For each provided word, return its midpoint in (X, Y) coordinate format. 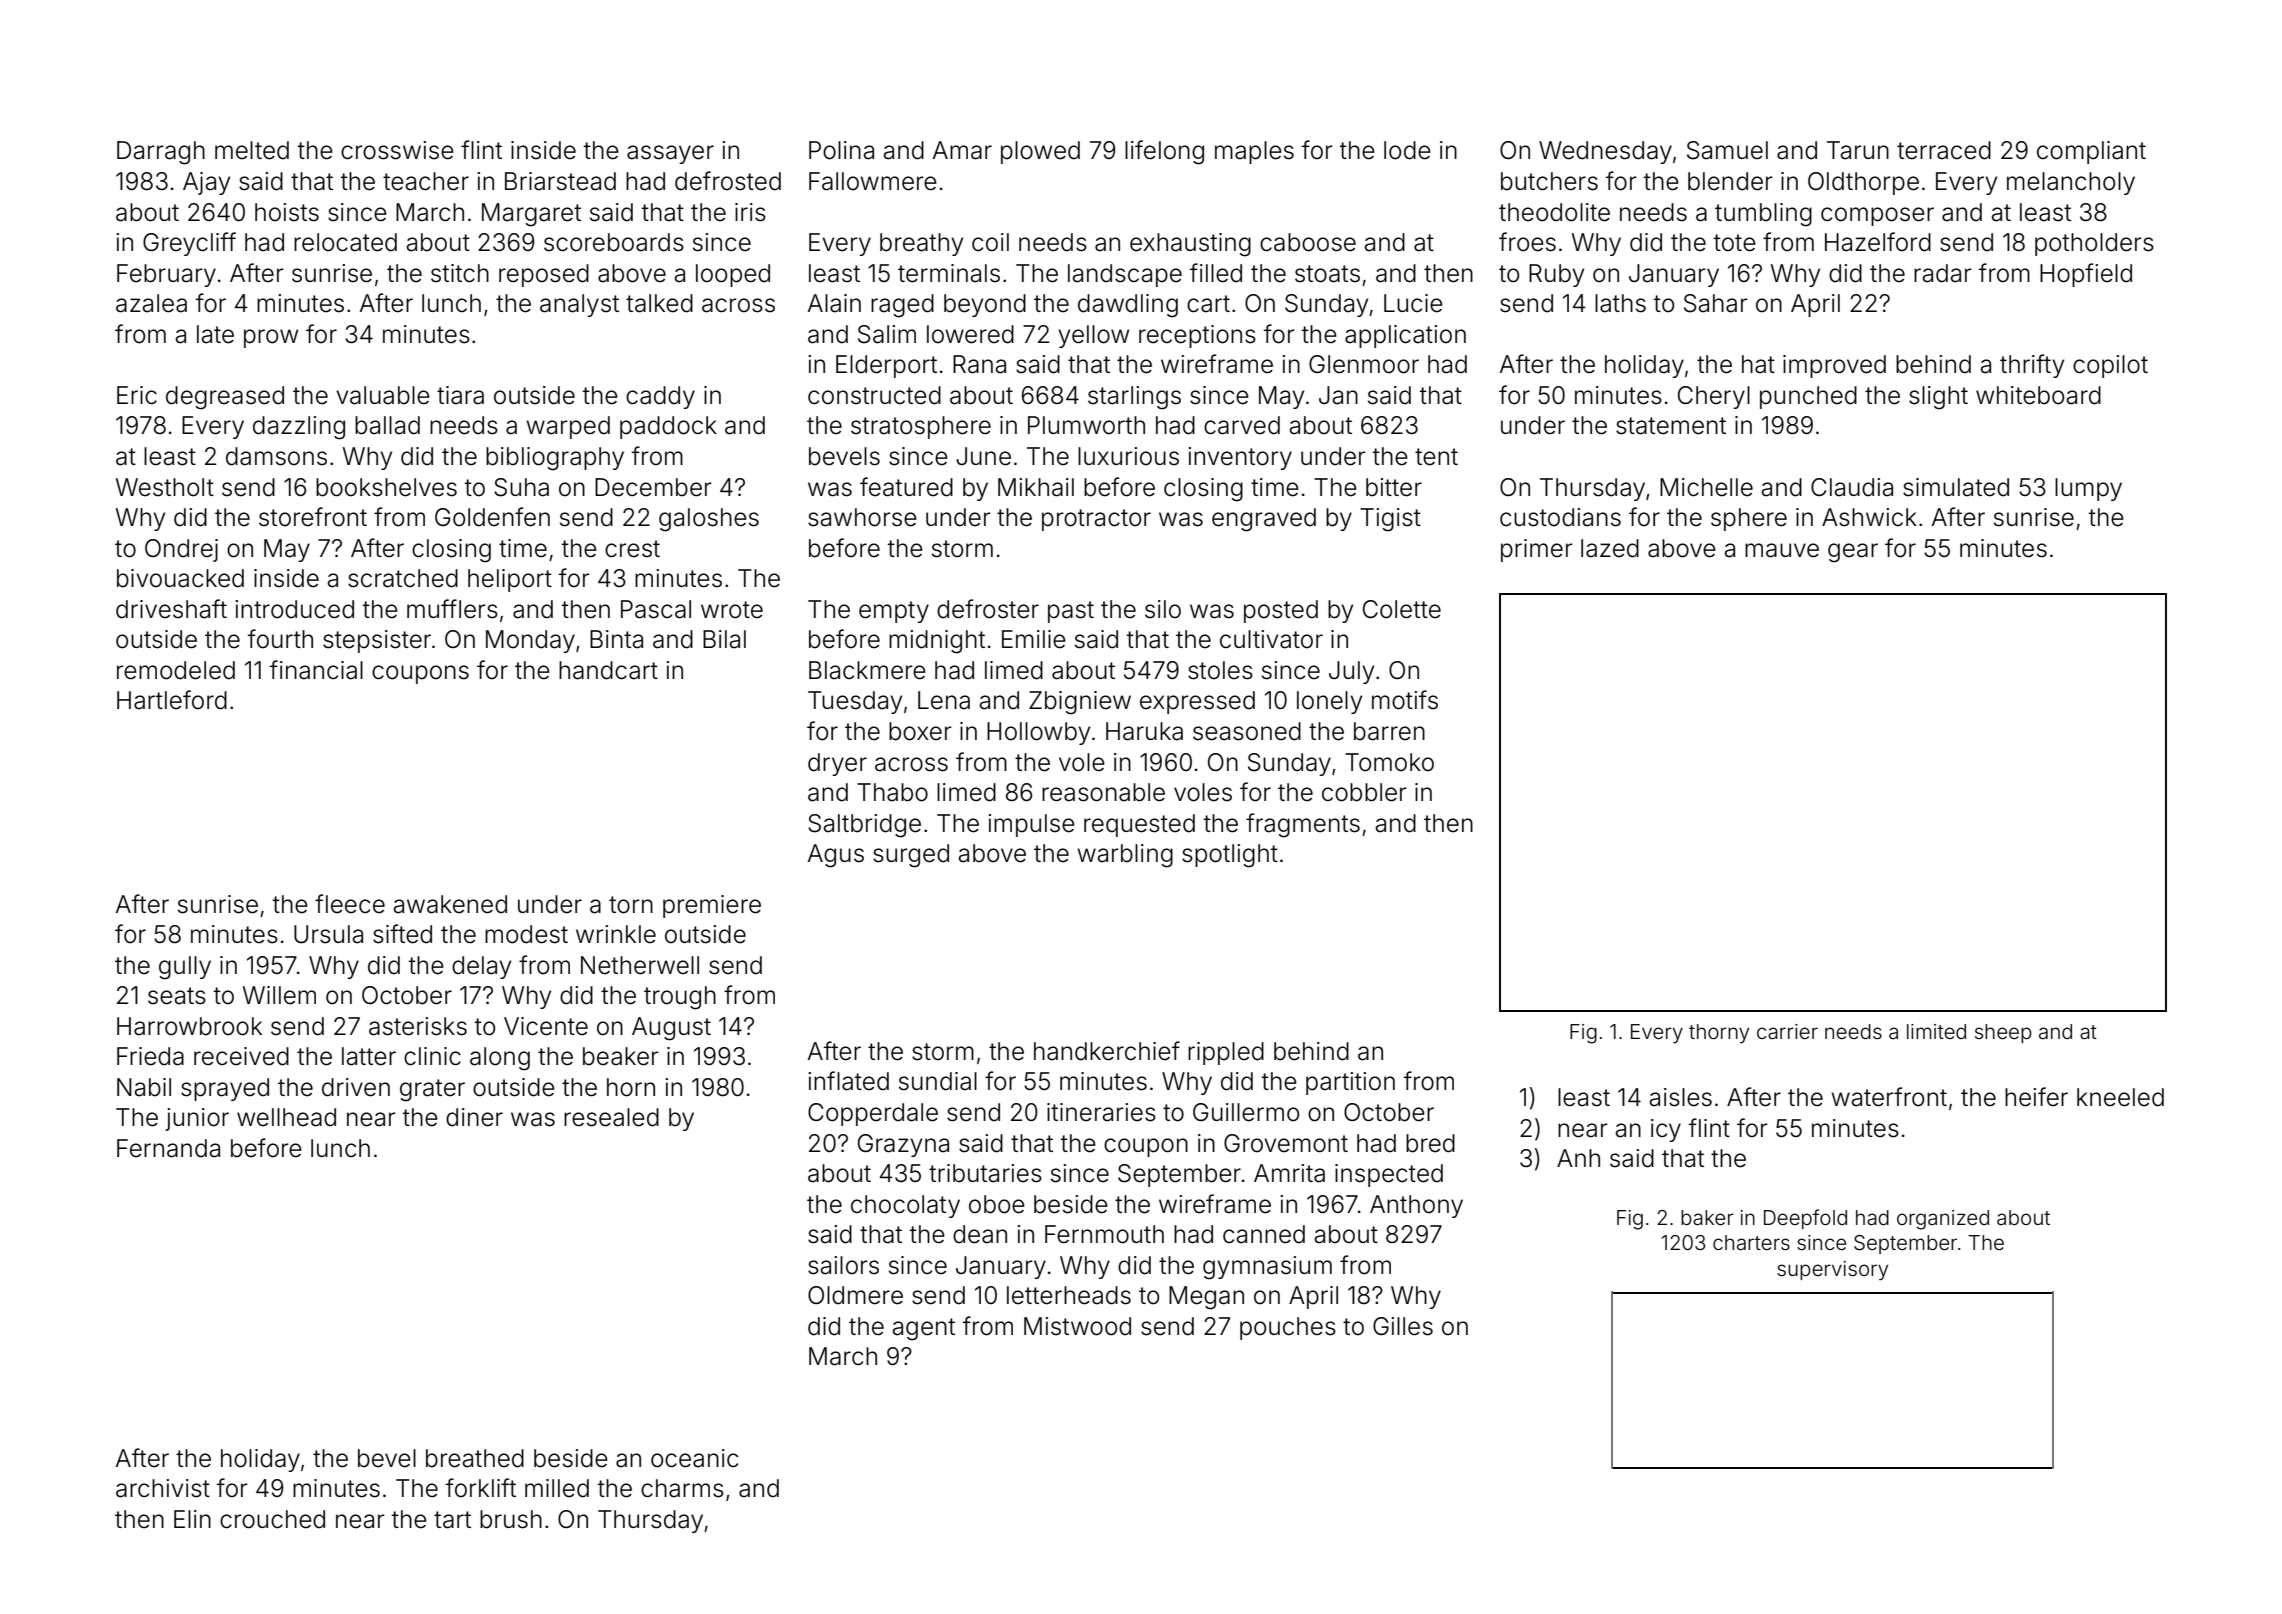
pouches (1288, 1328)
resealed (611, 1117)
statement (1671, 426)
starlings (1134, 398)
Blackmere (867, 670)
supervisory (1832, 1271)
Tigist (1390, 520)
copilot (2110, 366)
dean (980, 1234)
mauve (1782, 550)
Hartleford (172, 700)
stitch (460, 273)
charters (1751, 1242)
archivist (163, 1488)
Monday (530, 641)
